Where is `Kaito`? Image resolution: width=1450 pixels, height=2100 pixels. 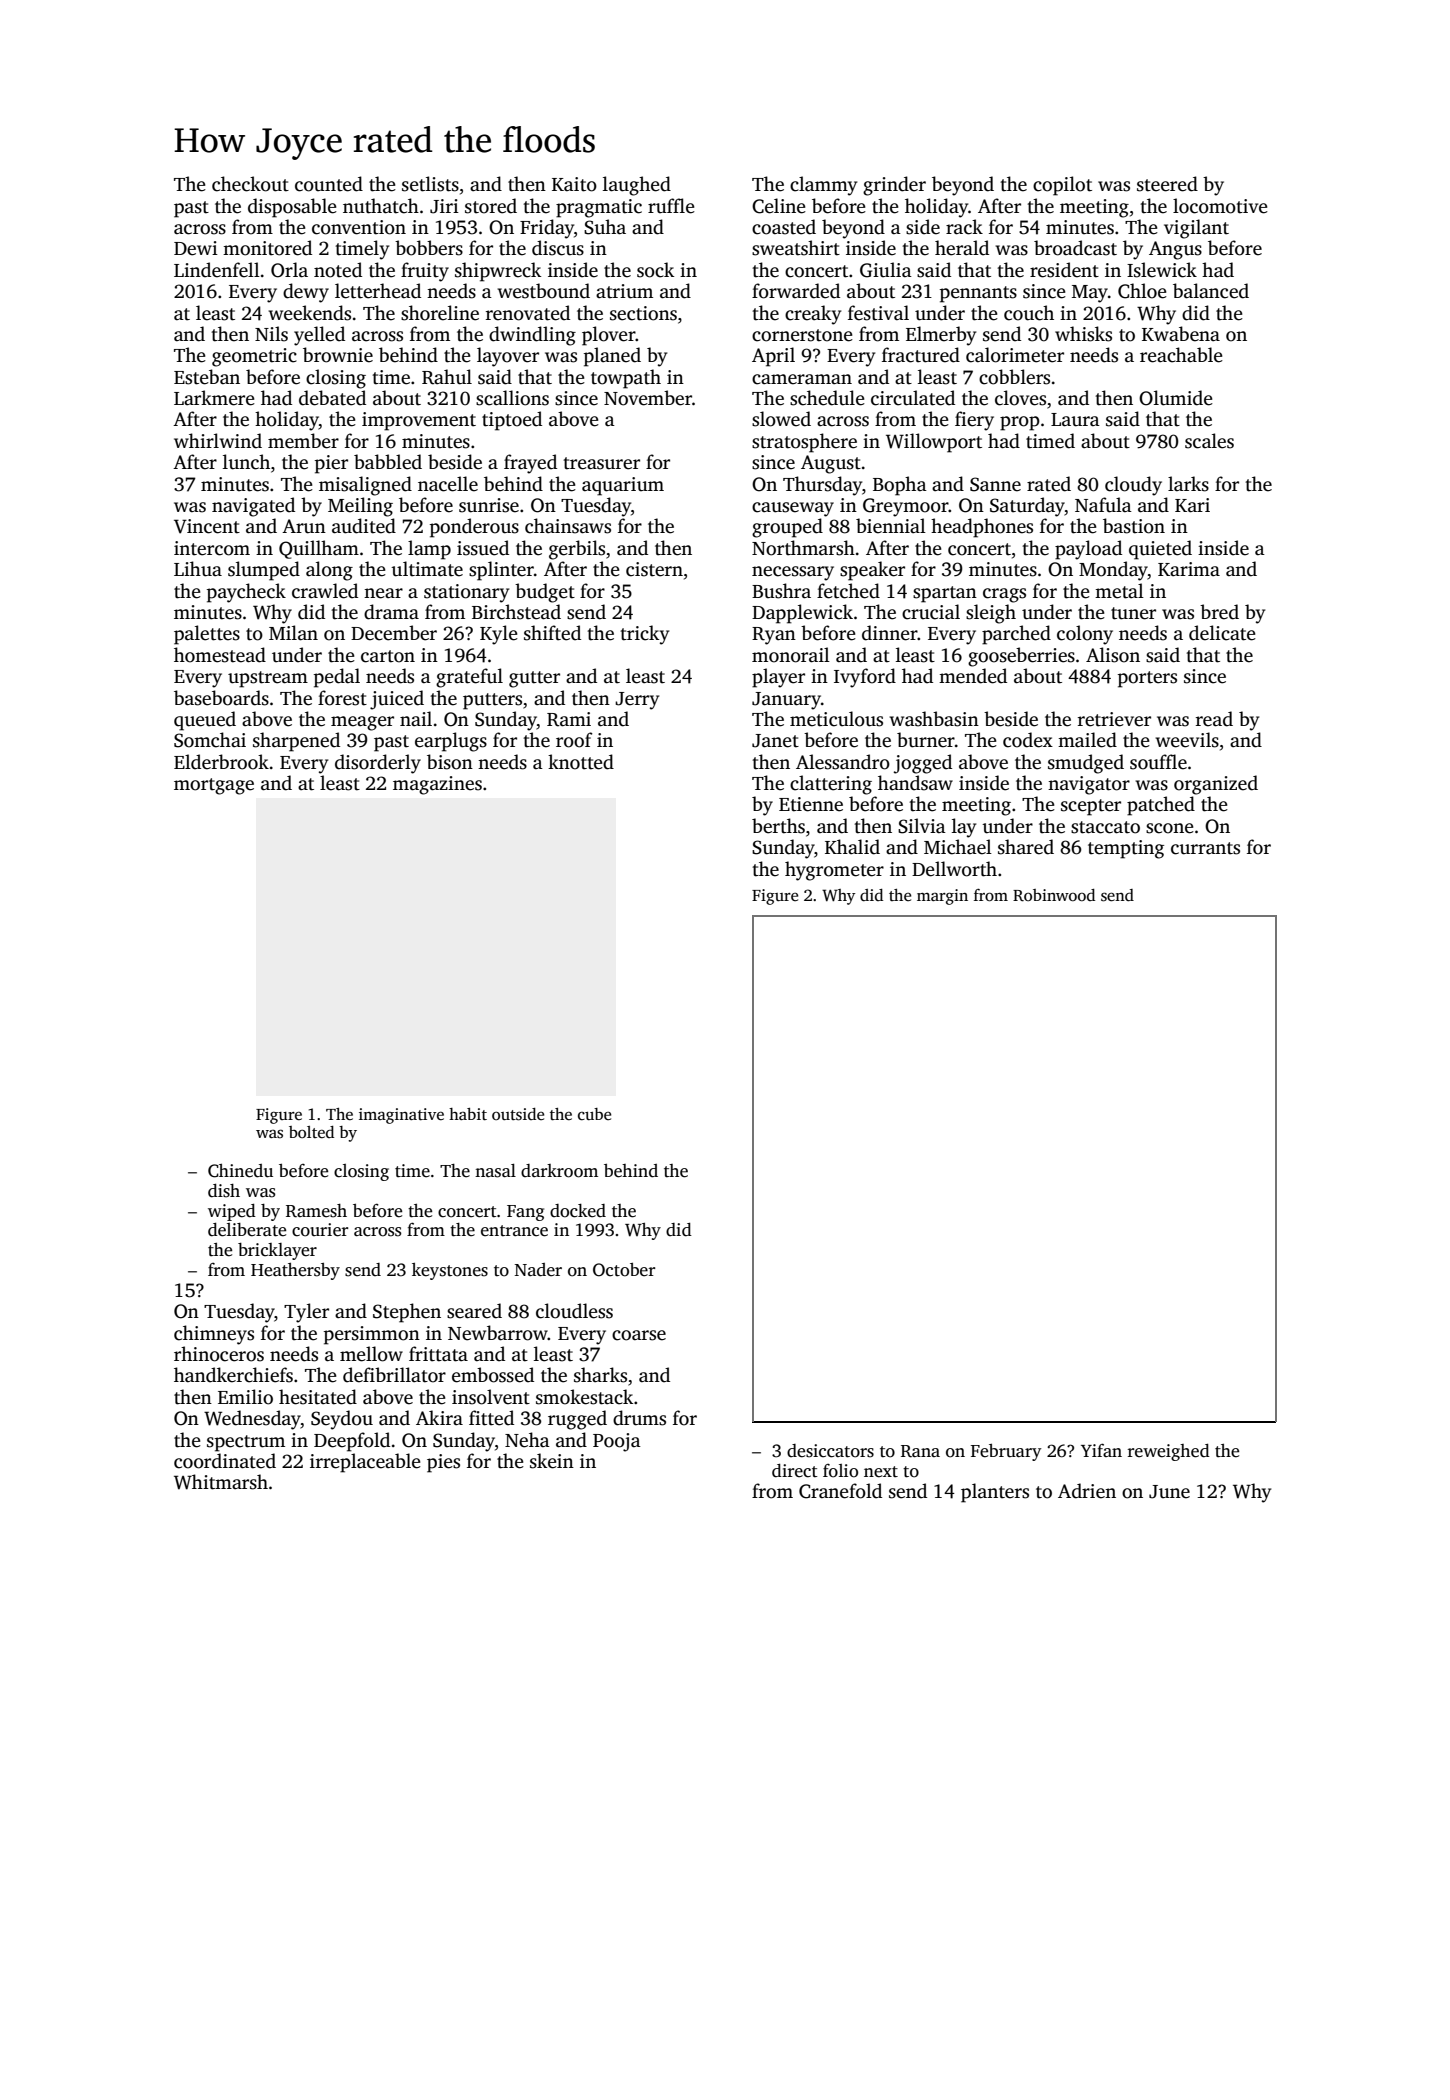 Kaito is located at coordinates (574, 184).
